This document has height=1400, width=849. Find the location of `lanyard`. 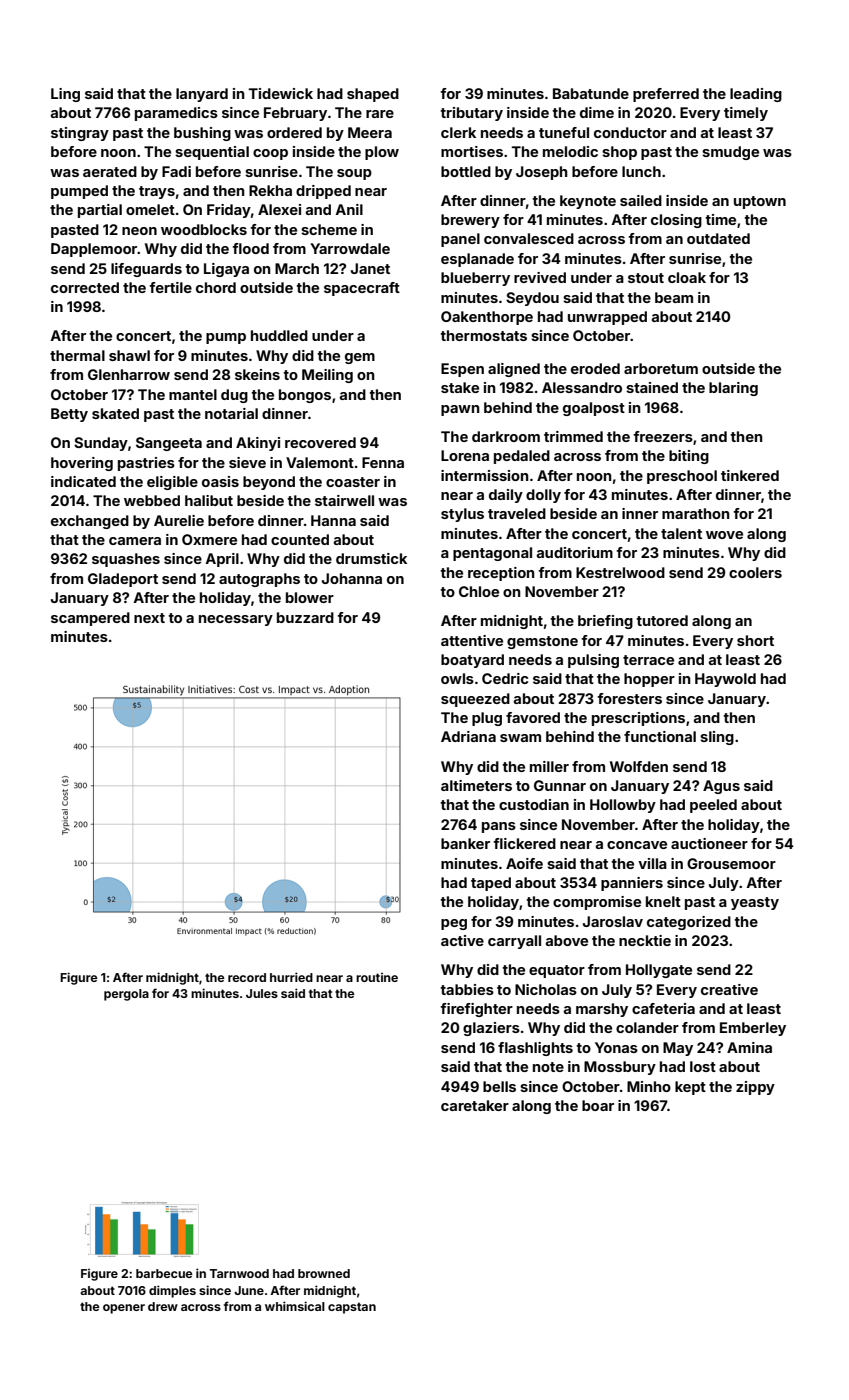

lanyard is located at coordinates (202, 95).
